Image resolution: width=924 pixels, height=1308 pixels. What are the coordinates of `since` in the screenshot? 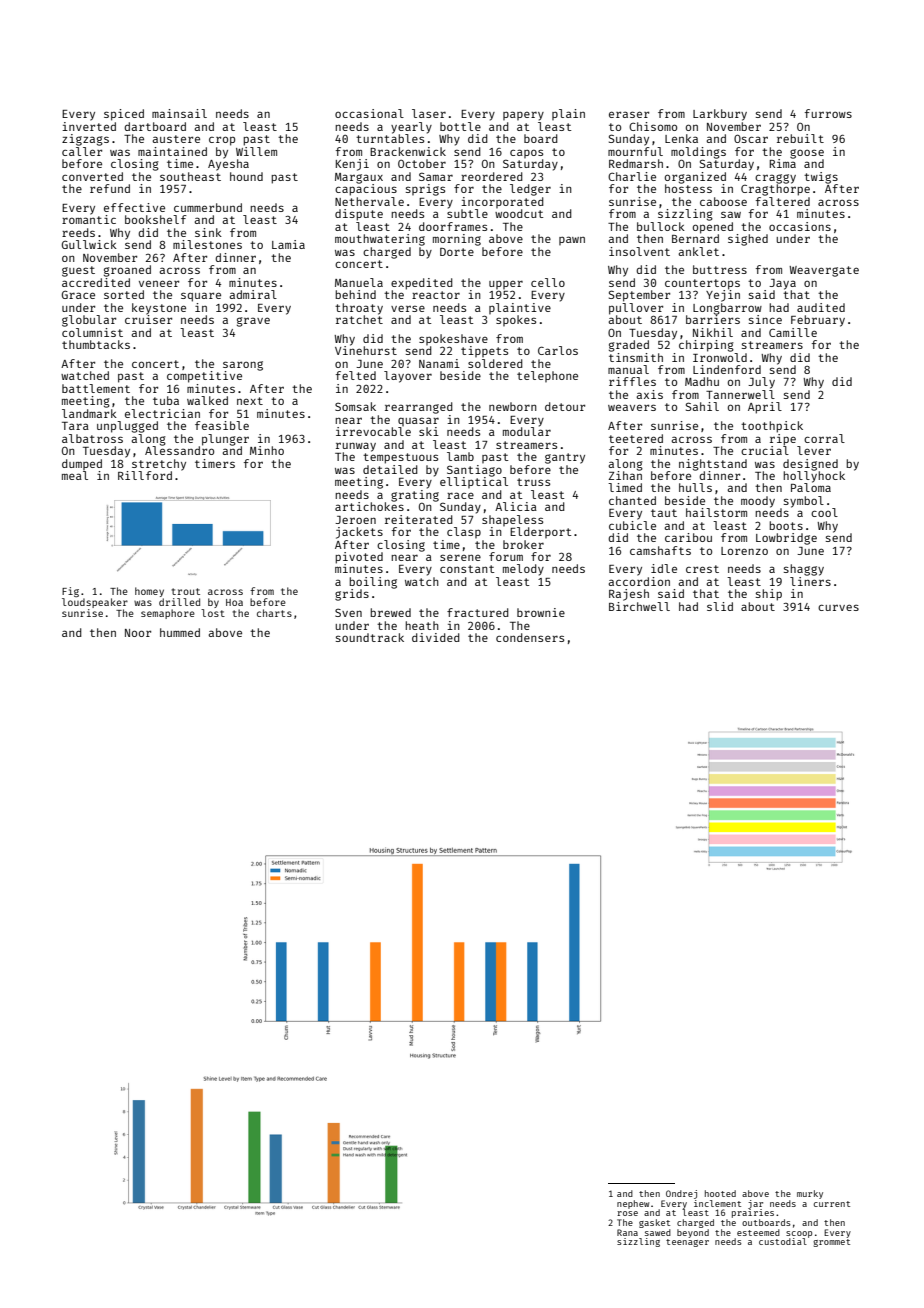 It's located at (765, 319).
